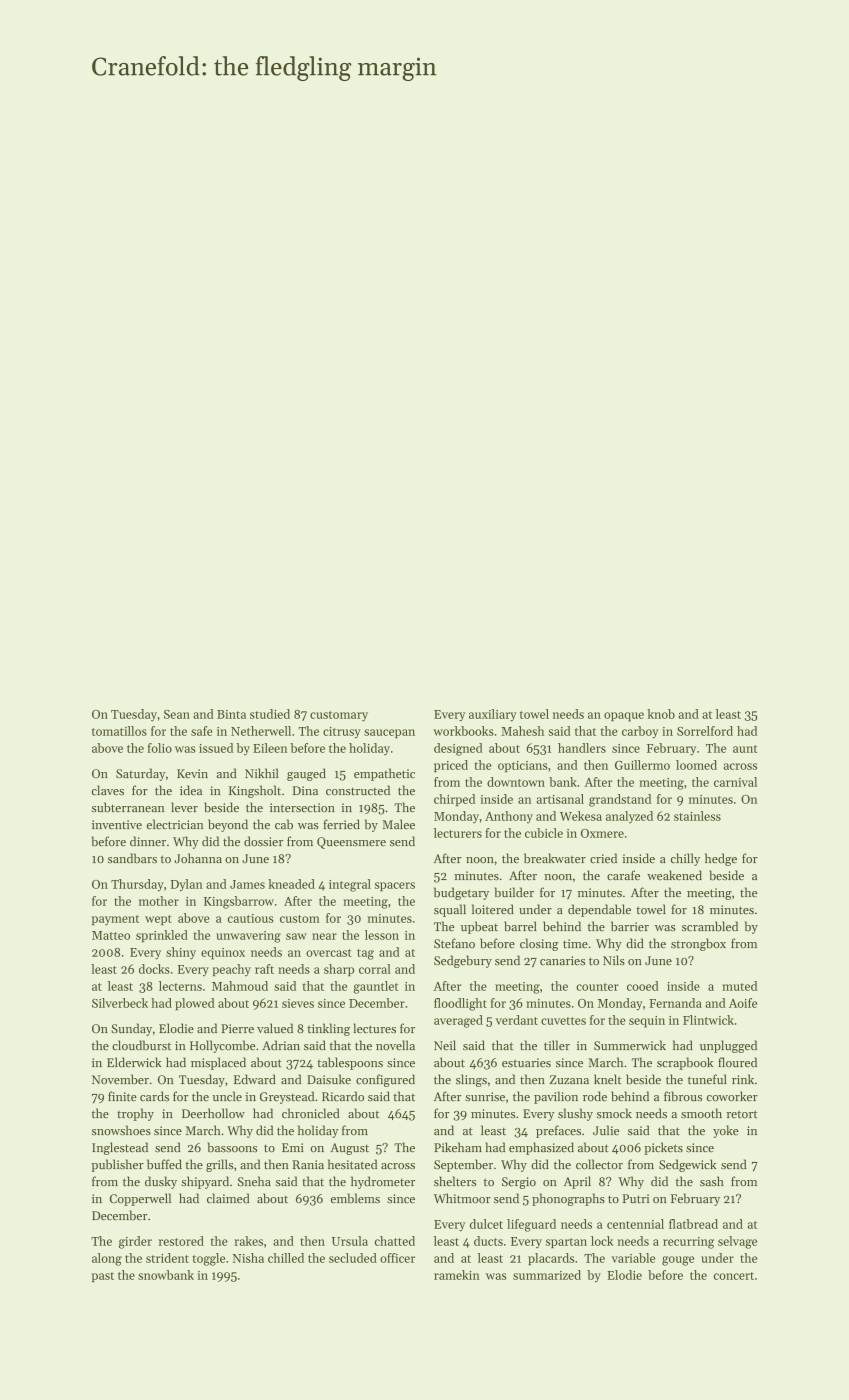 This document has width=849, height=1400. I want to click on strongbox, so click(698, 944).
